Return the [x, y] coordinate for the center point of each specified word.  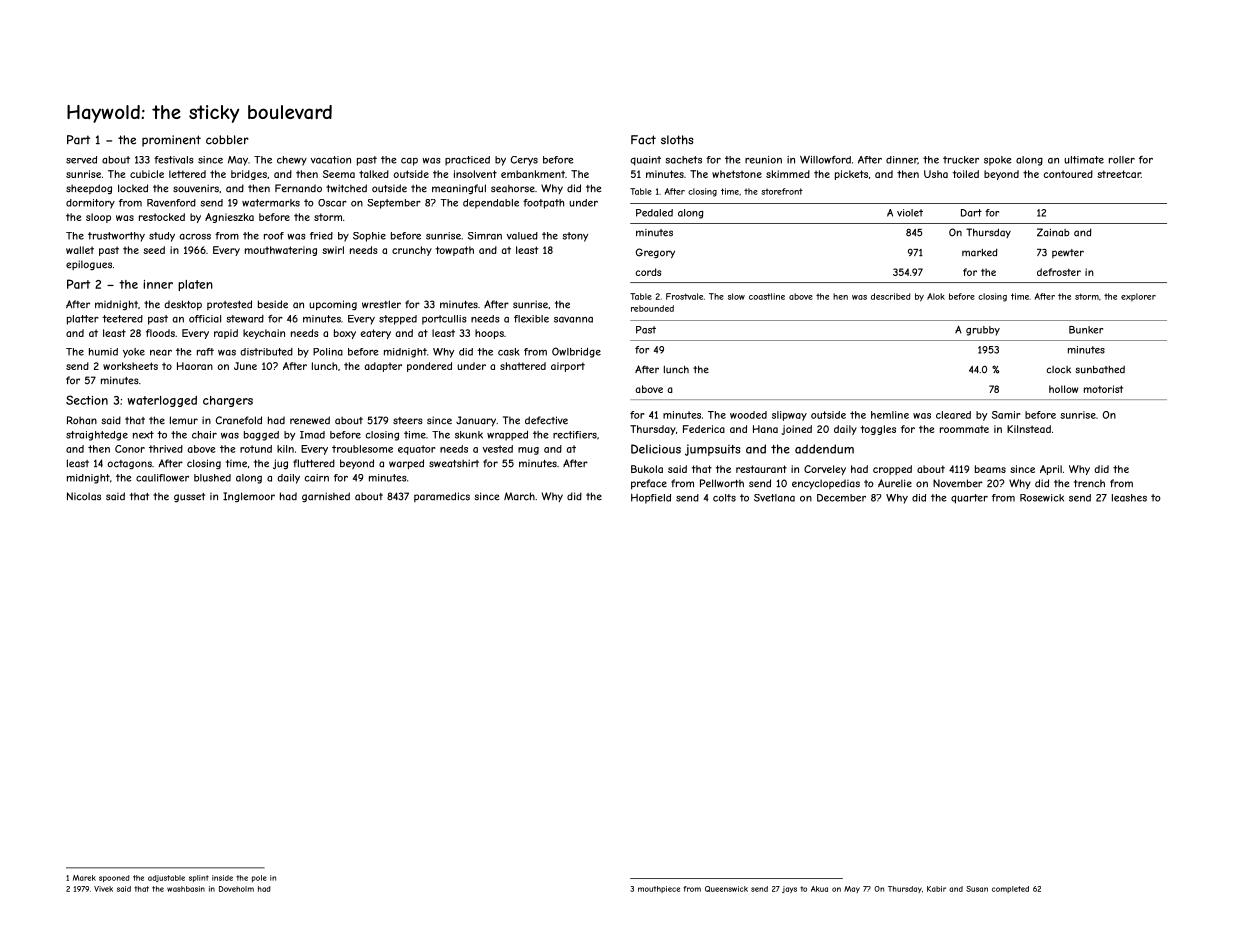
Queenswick [726, 889]
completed [1010, 889]
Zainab [1053, 232]
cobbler [227, 140]
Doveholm [236, 889]
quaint [646, 161]
